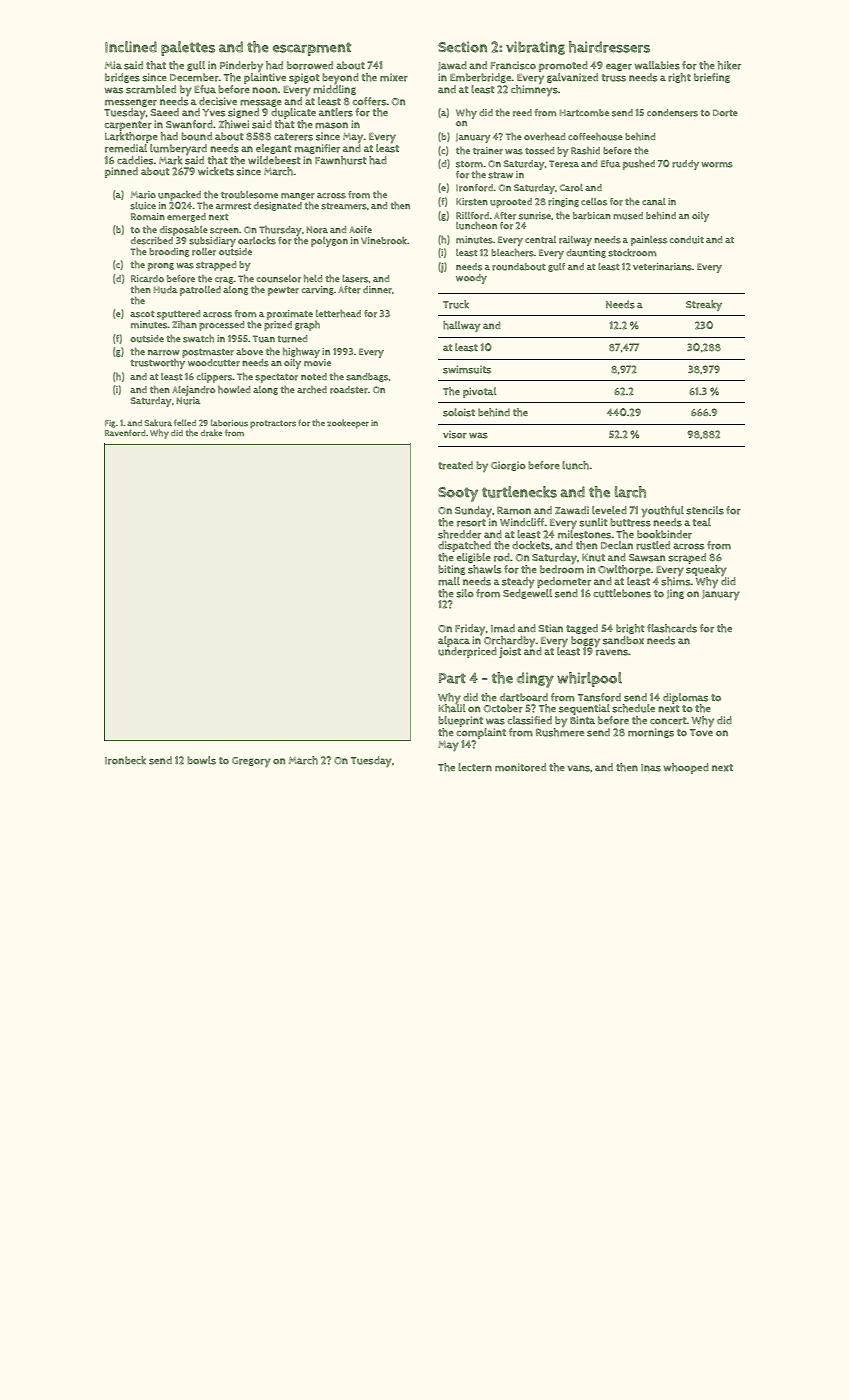  I want to click on Huda, so click(165, 290).
